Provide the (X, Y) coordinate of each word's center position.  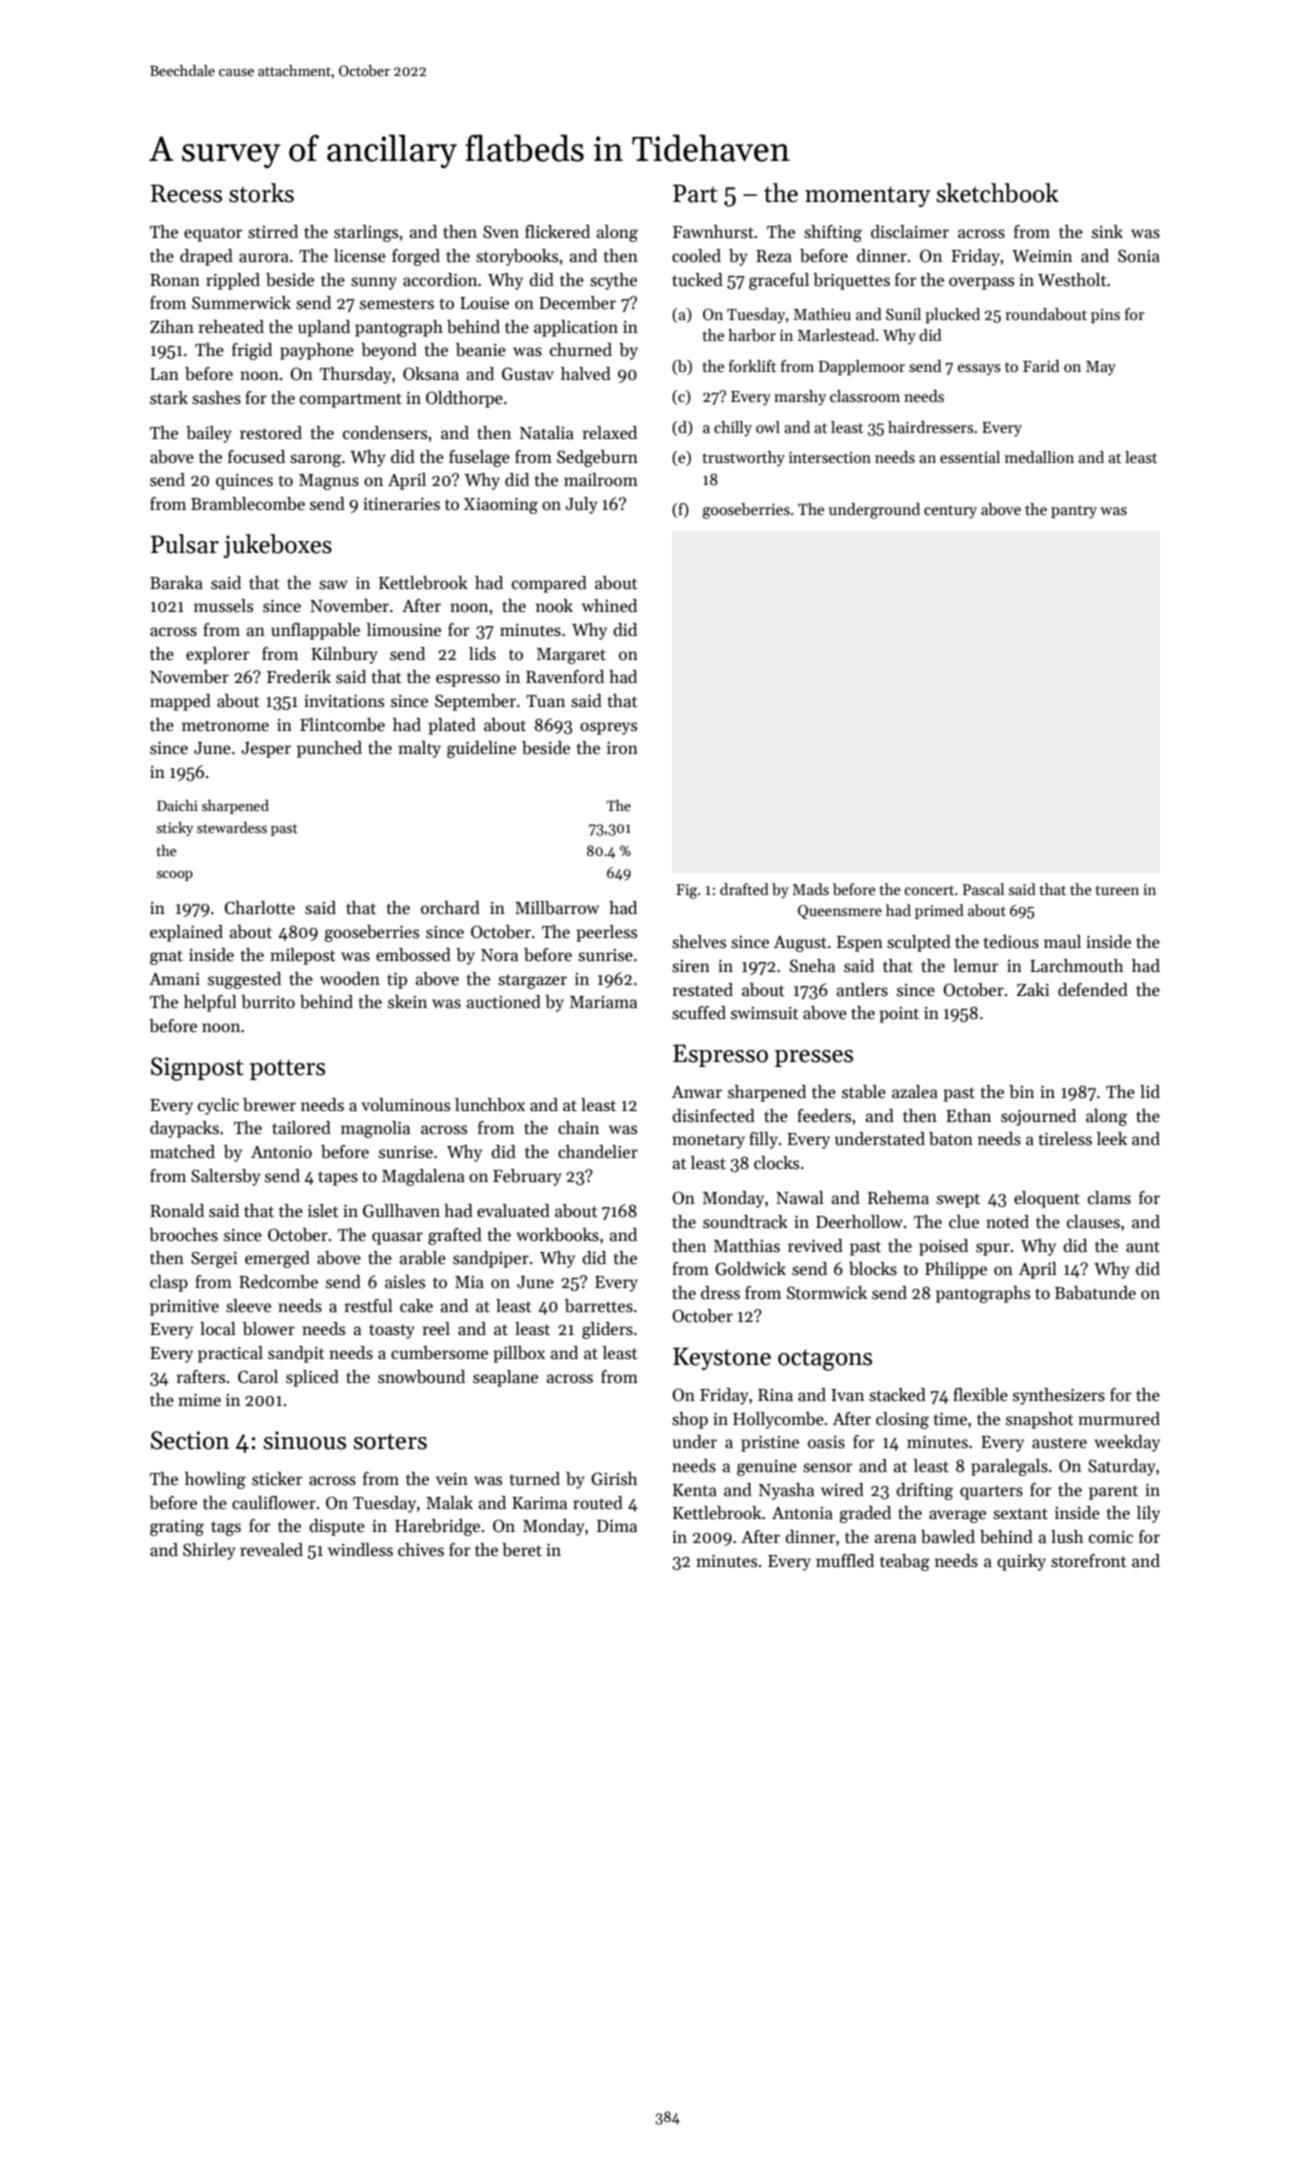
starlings (366, 233)
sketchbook (997, 193)
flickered (557, 232)
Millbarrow (557, 908)
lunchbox (490, 1105)
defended (1093, 990)
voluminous (405, 1104)
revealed (271, 1550)
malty (419, 749)
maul (1062, 942)
